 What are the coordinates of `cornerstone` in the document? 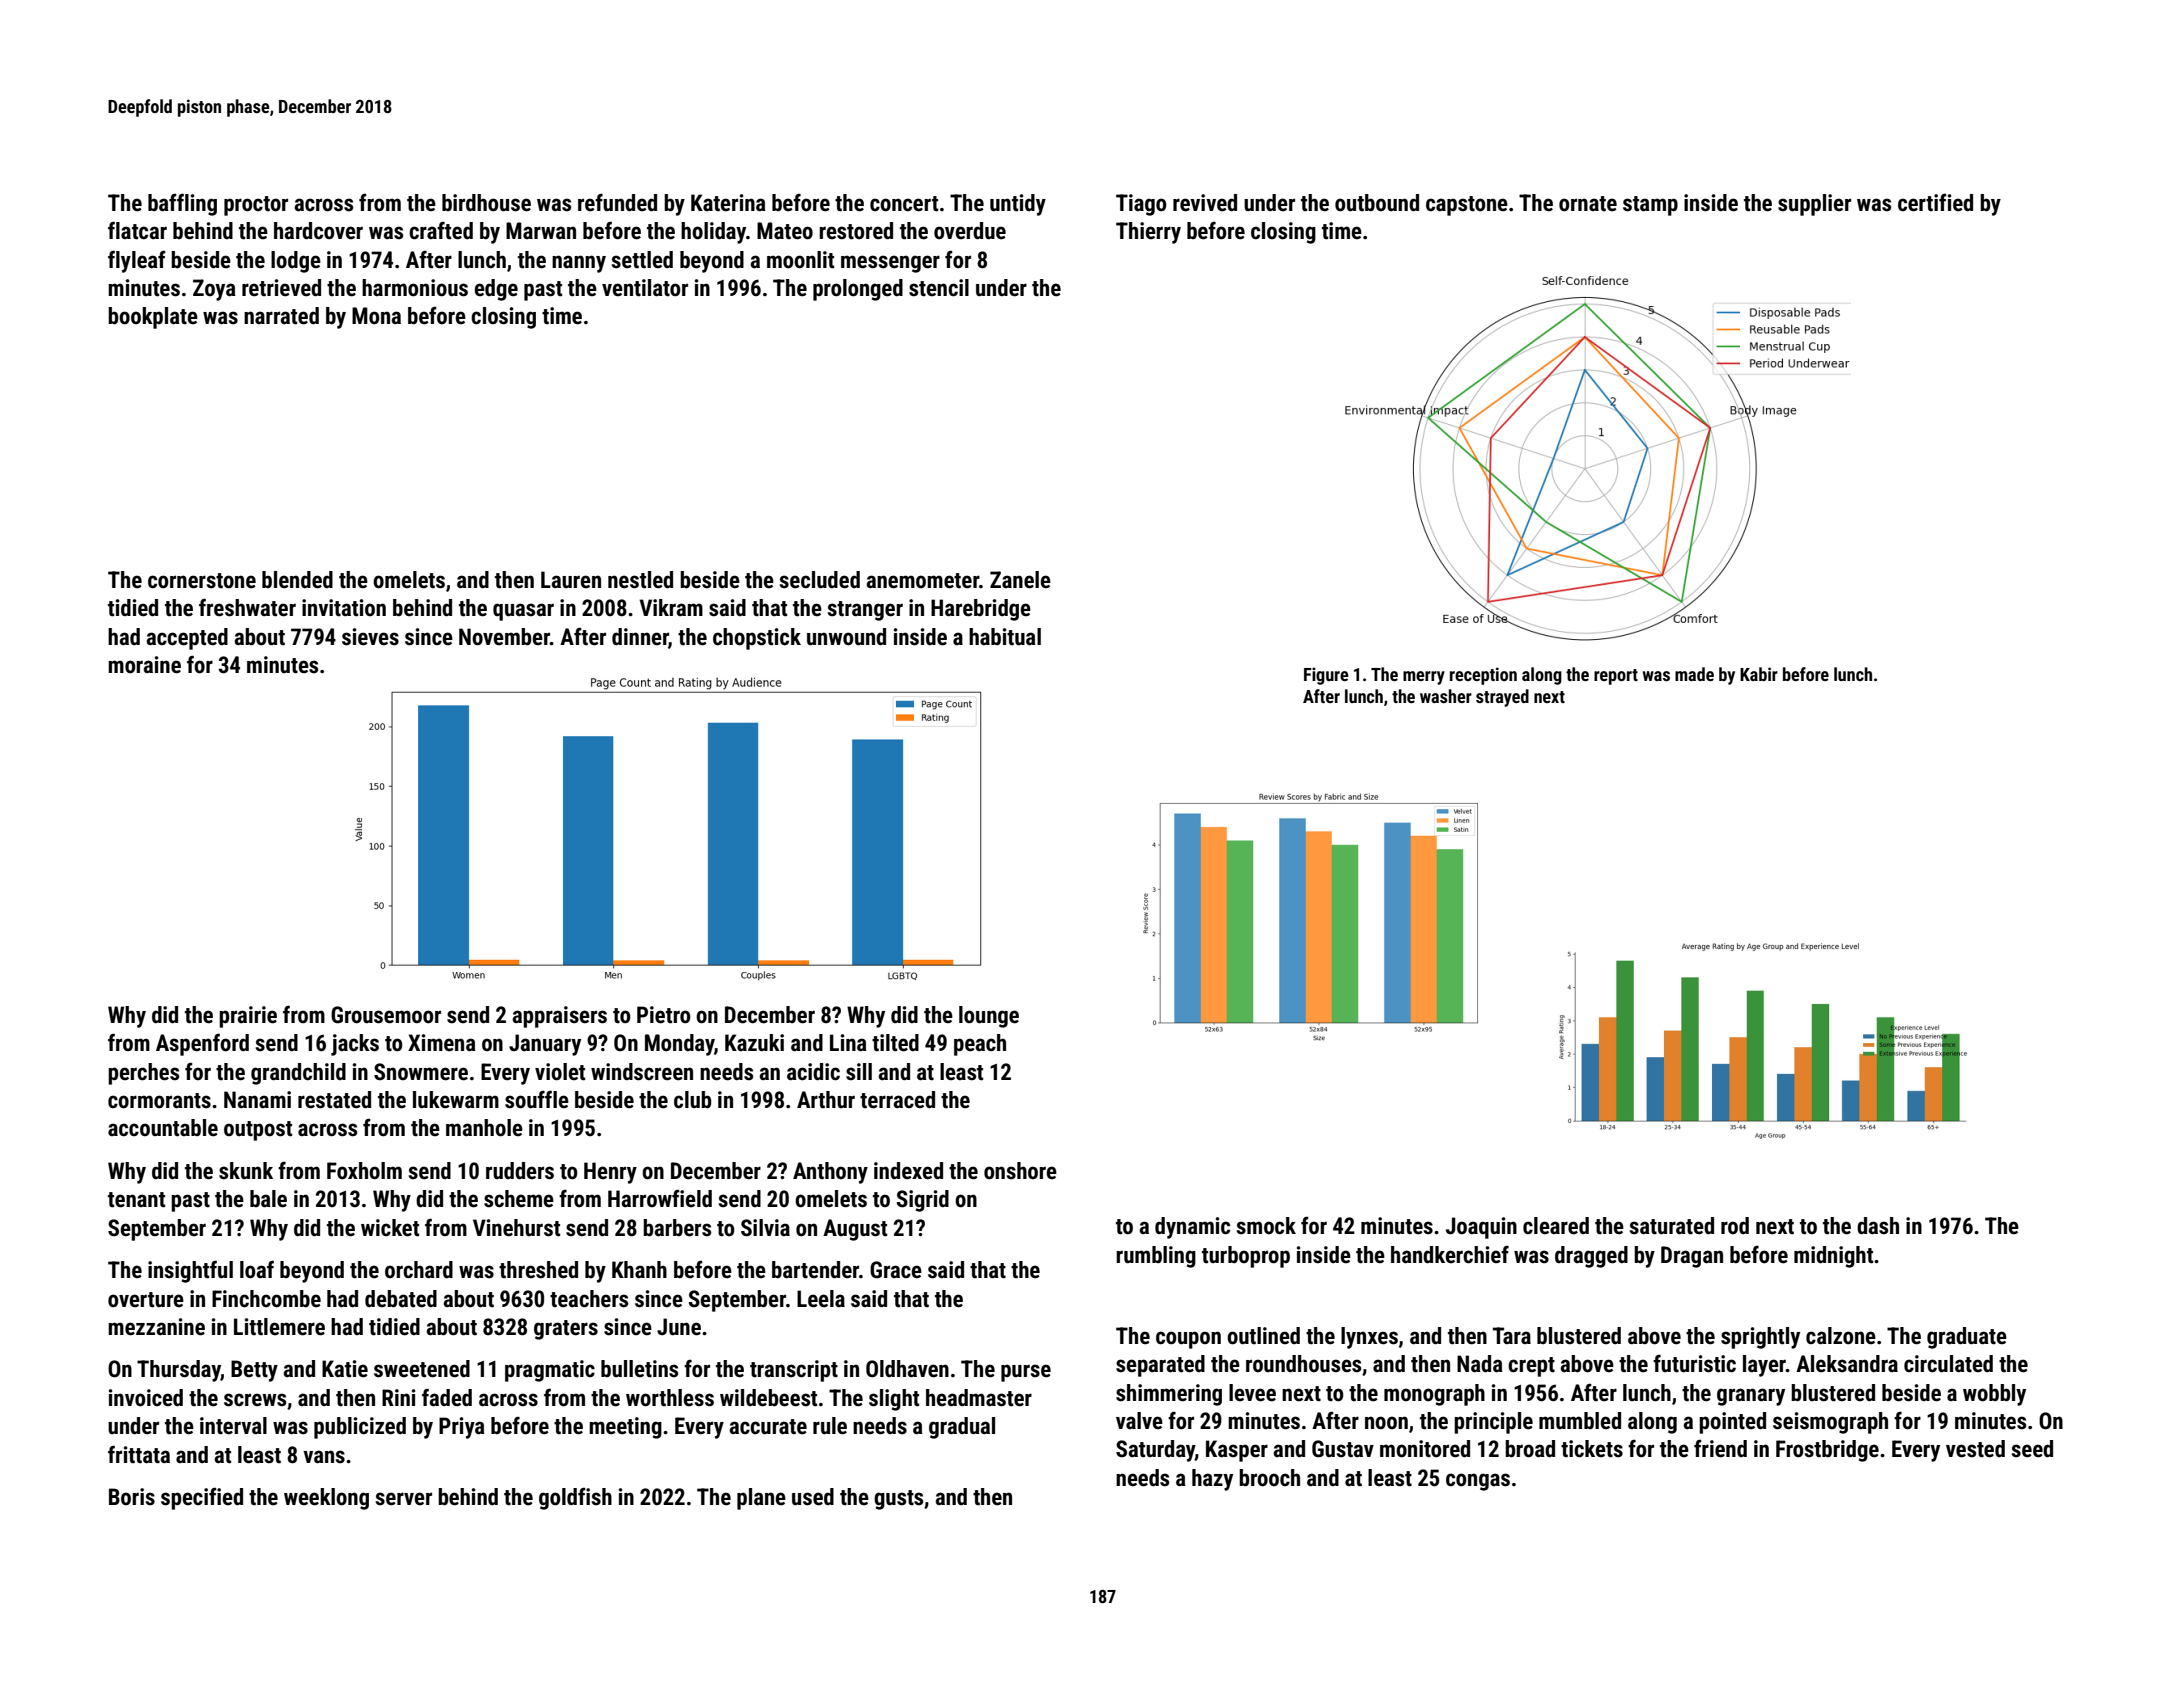 It's located at (202, 581).
